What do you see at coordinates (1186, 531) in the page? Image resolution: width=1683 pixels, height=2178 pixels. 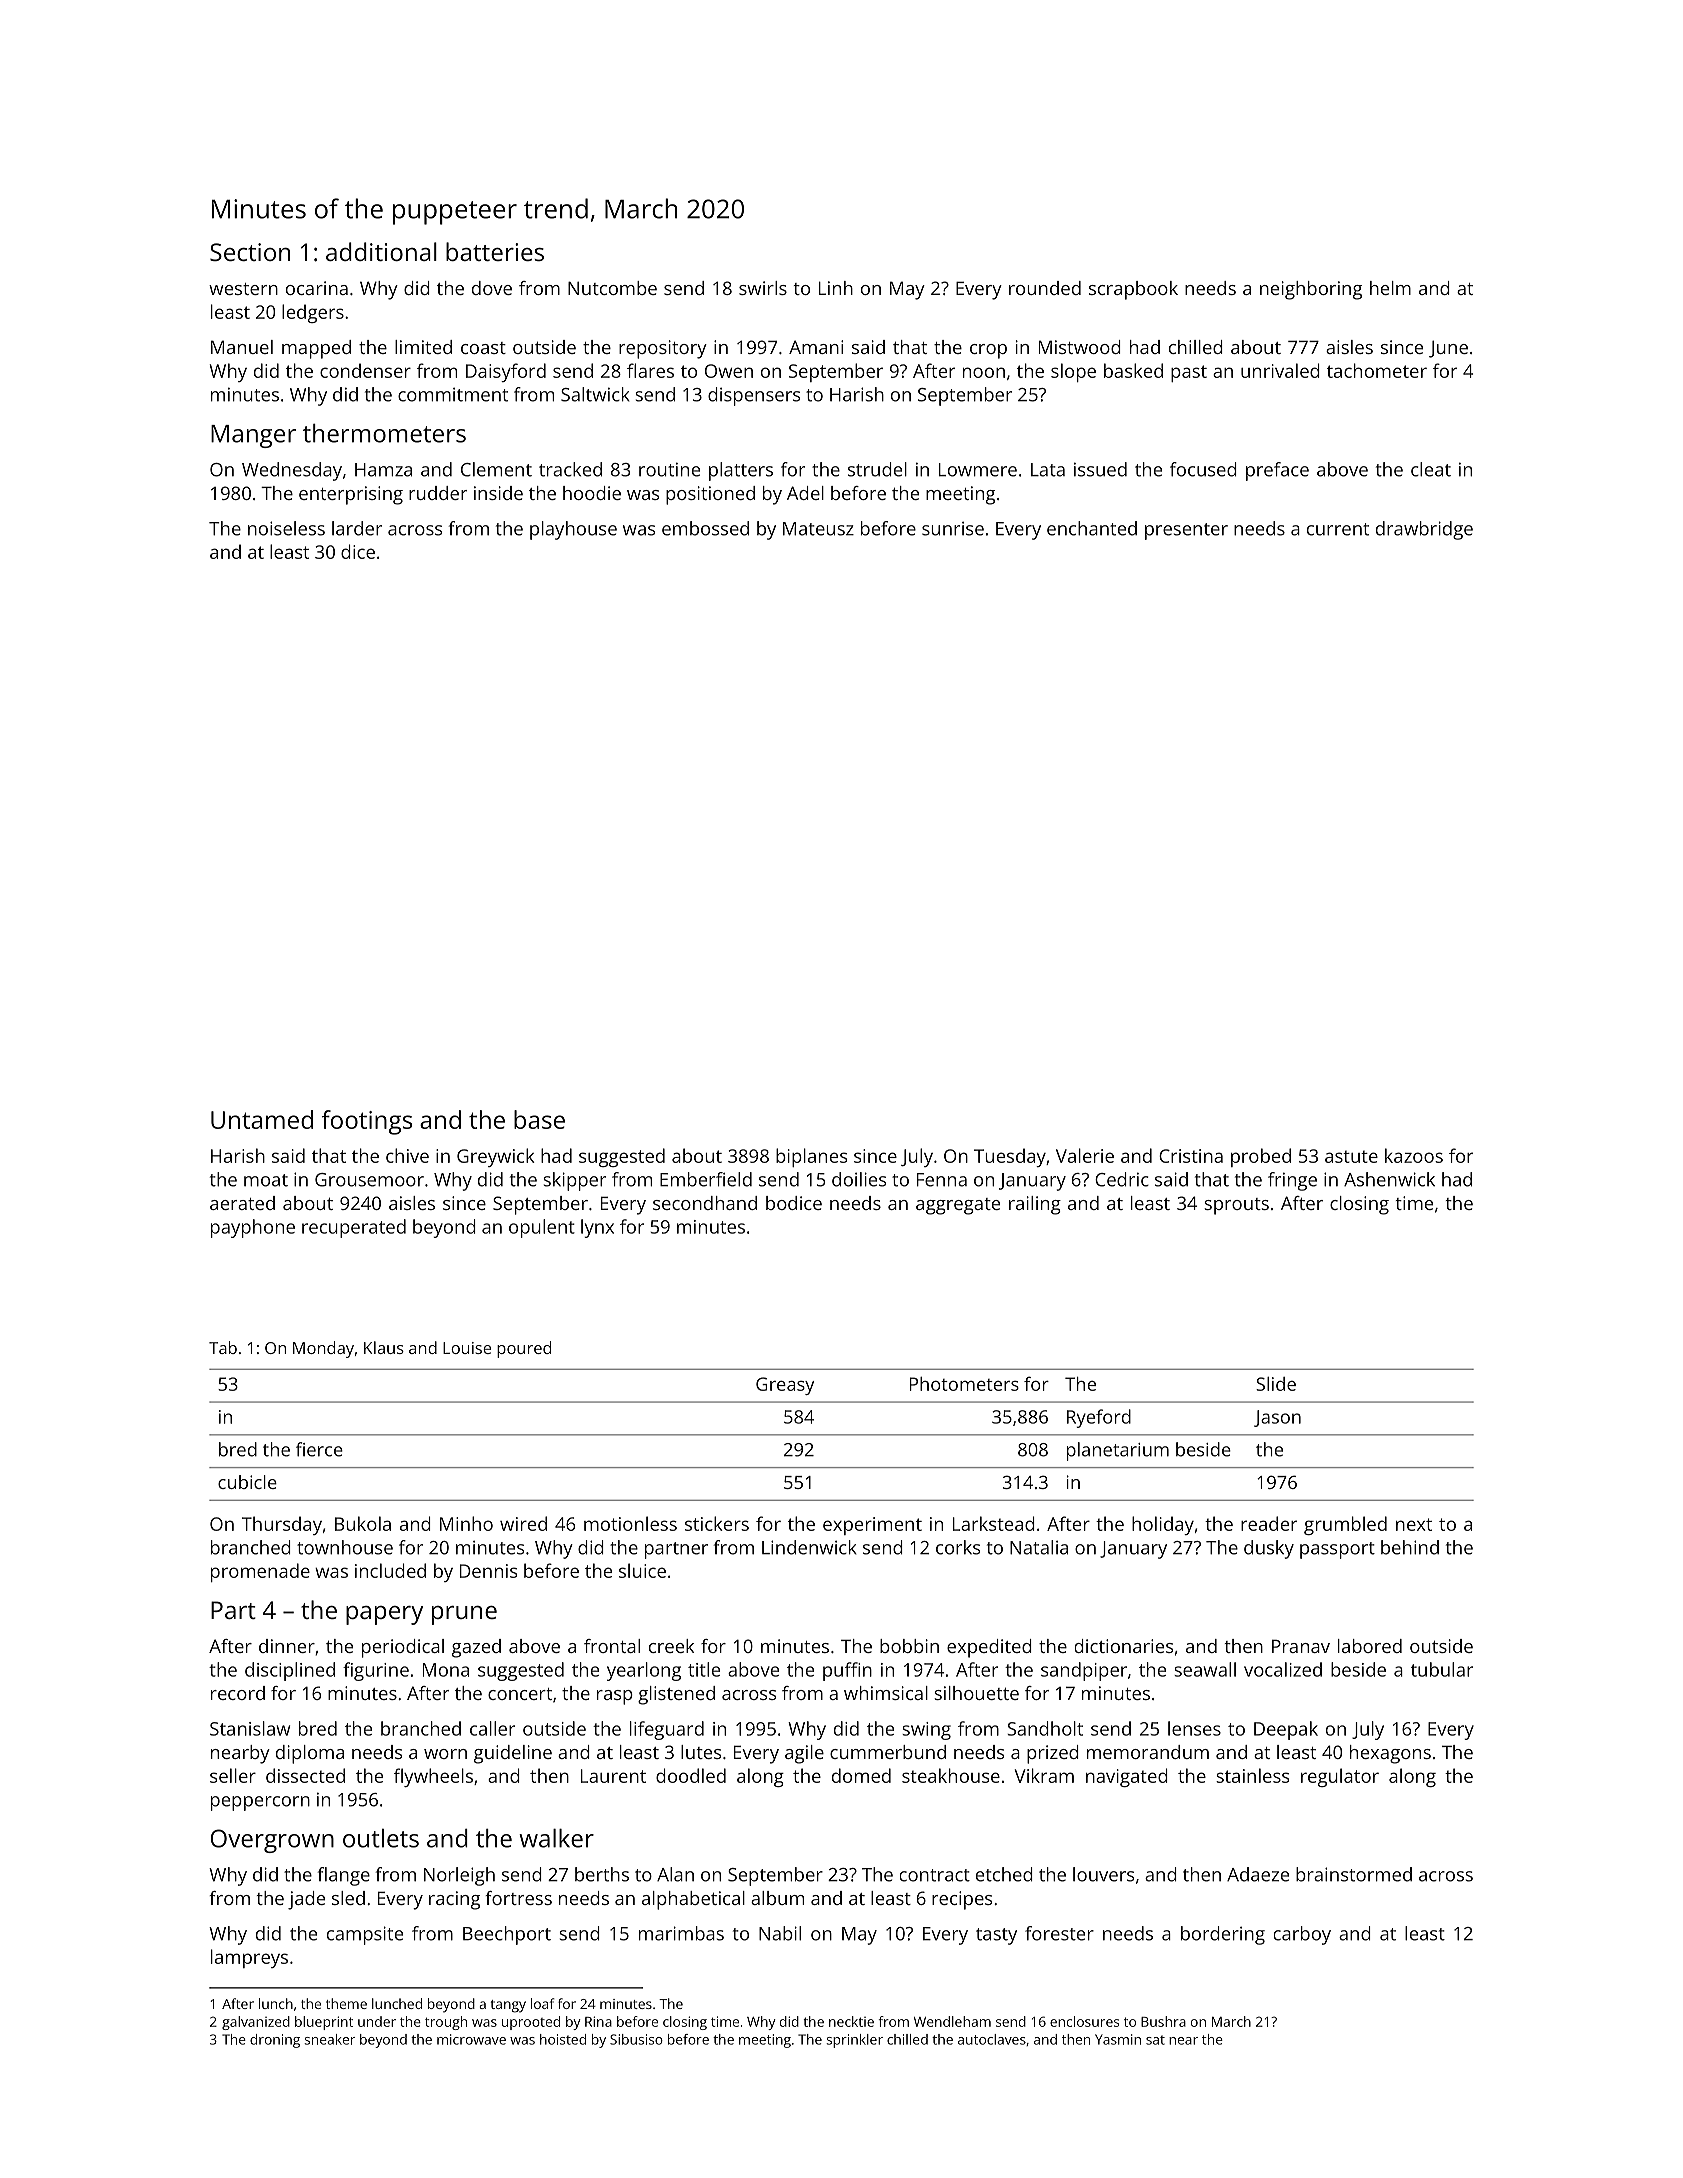 I see `presenter` at bounding box center [1186, 531].
